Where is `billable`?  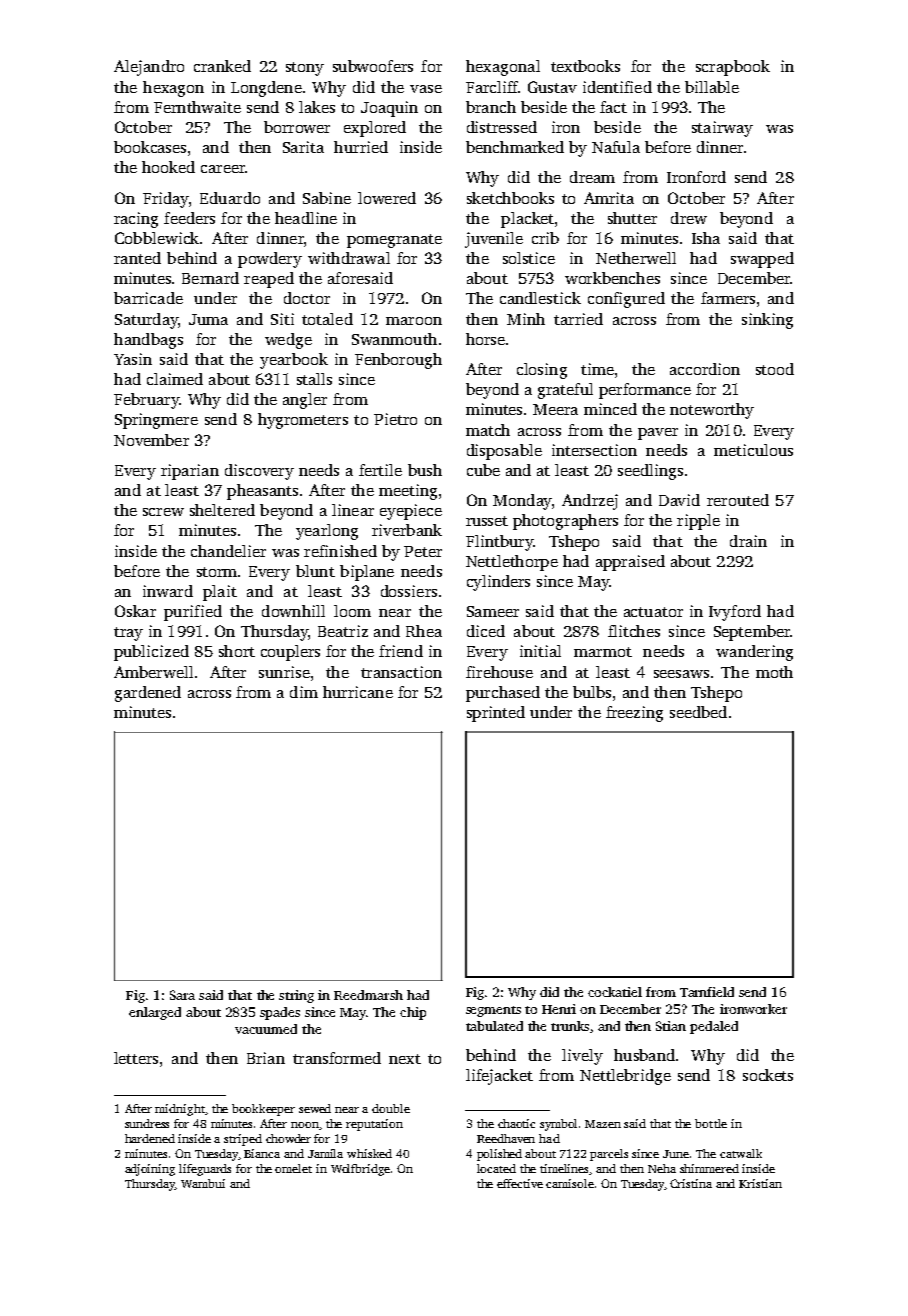
billable is located at coordinates (712, 87).
